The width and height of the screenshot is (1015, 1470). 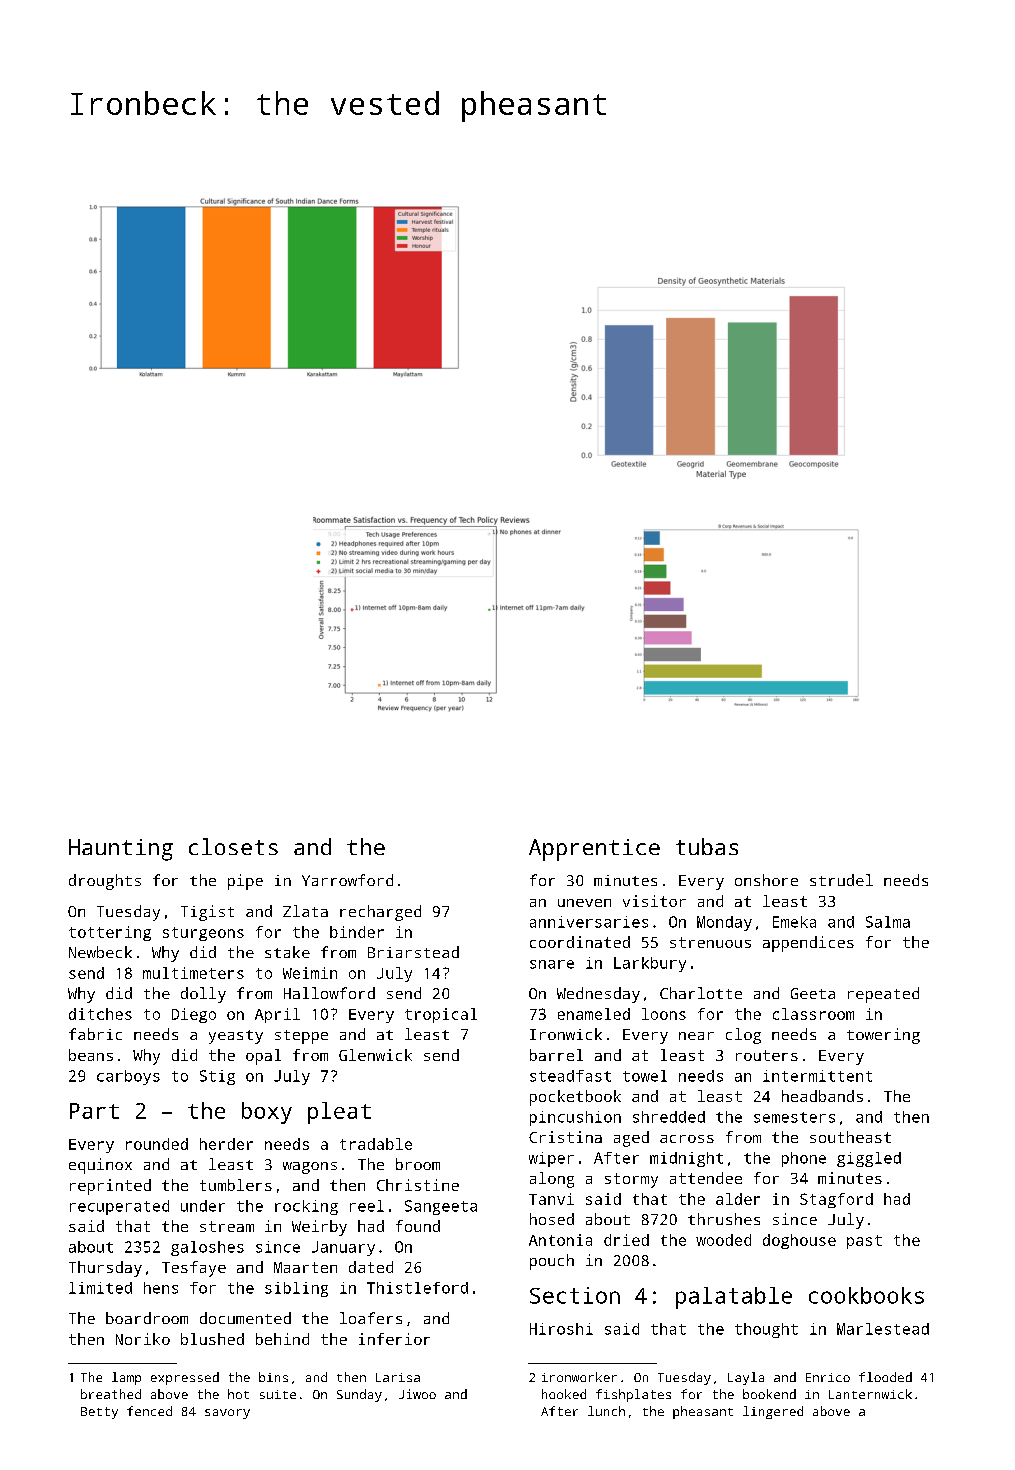 What do you see at coordinates (885, 1377) in the screenshot?
I see `flooded` at bounding box center [885, 1377].
